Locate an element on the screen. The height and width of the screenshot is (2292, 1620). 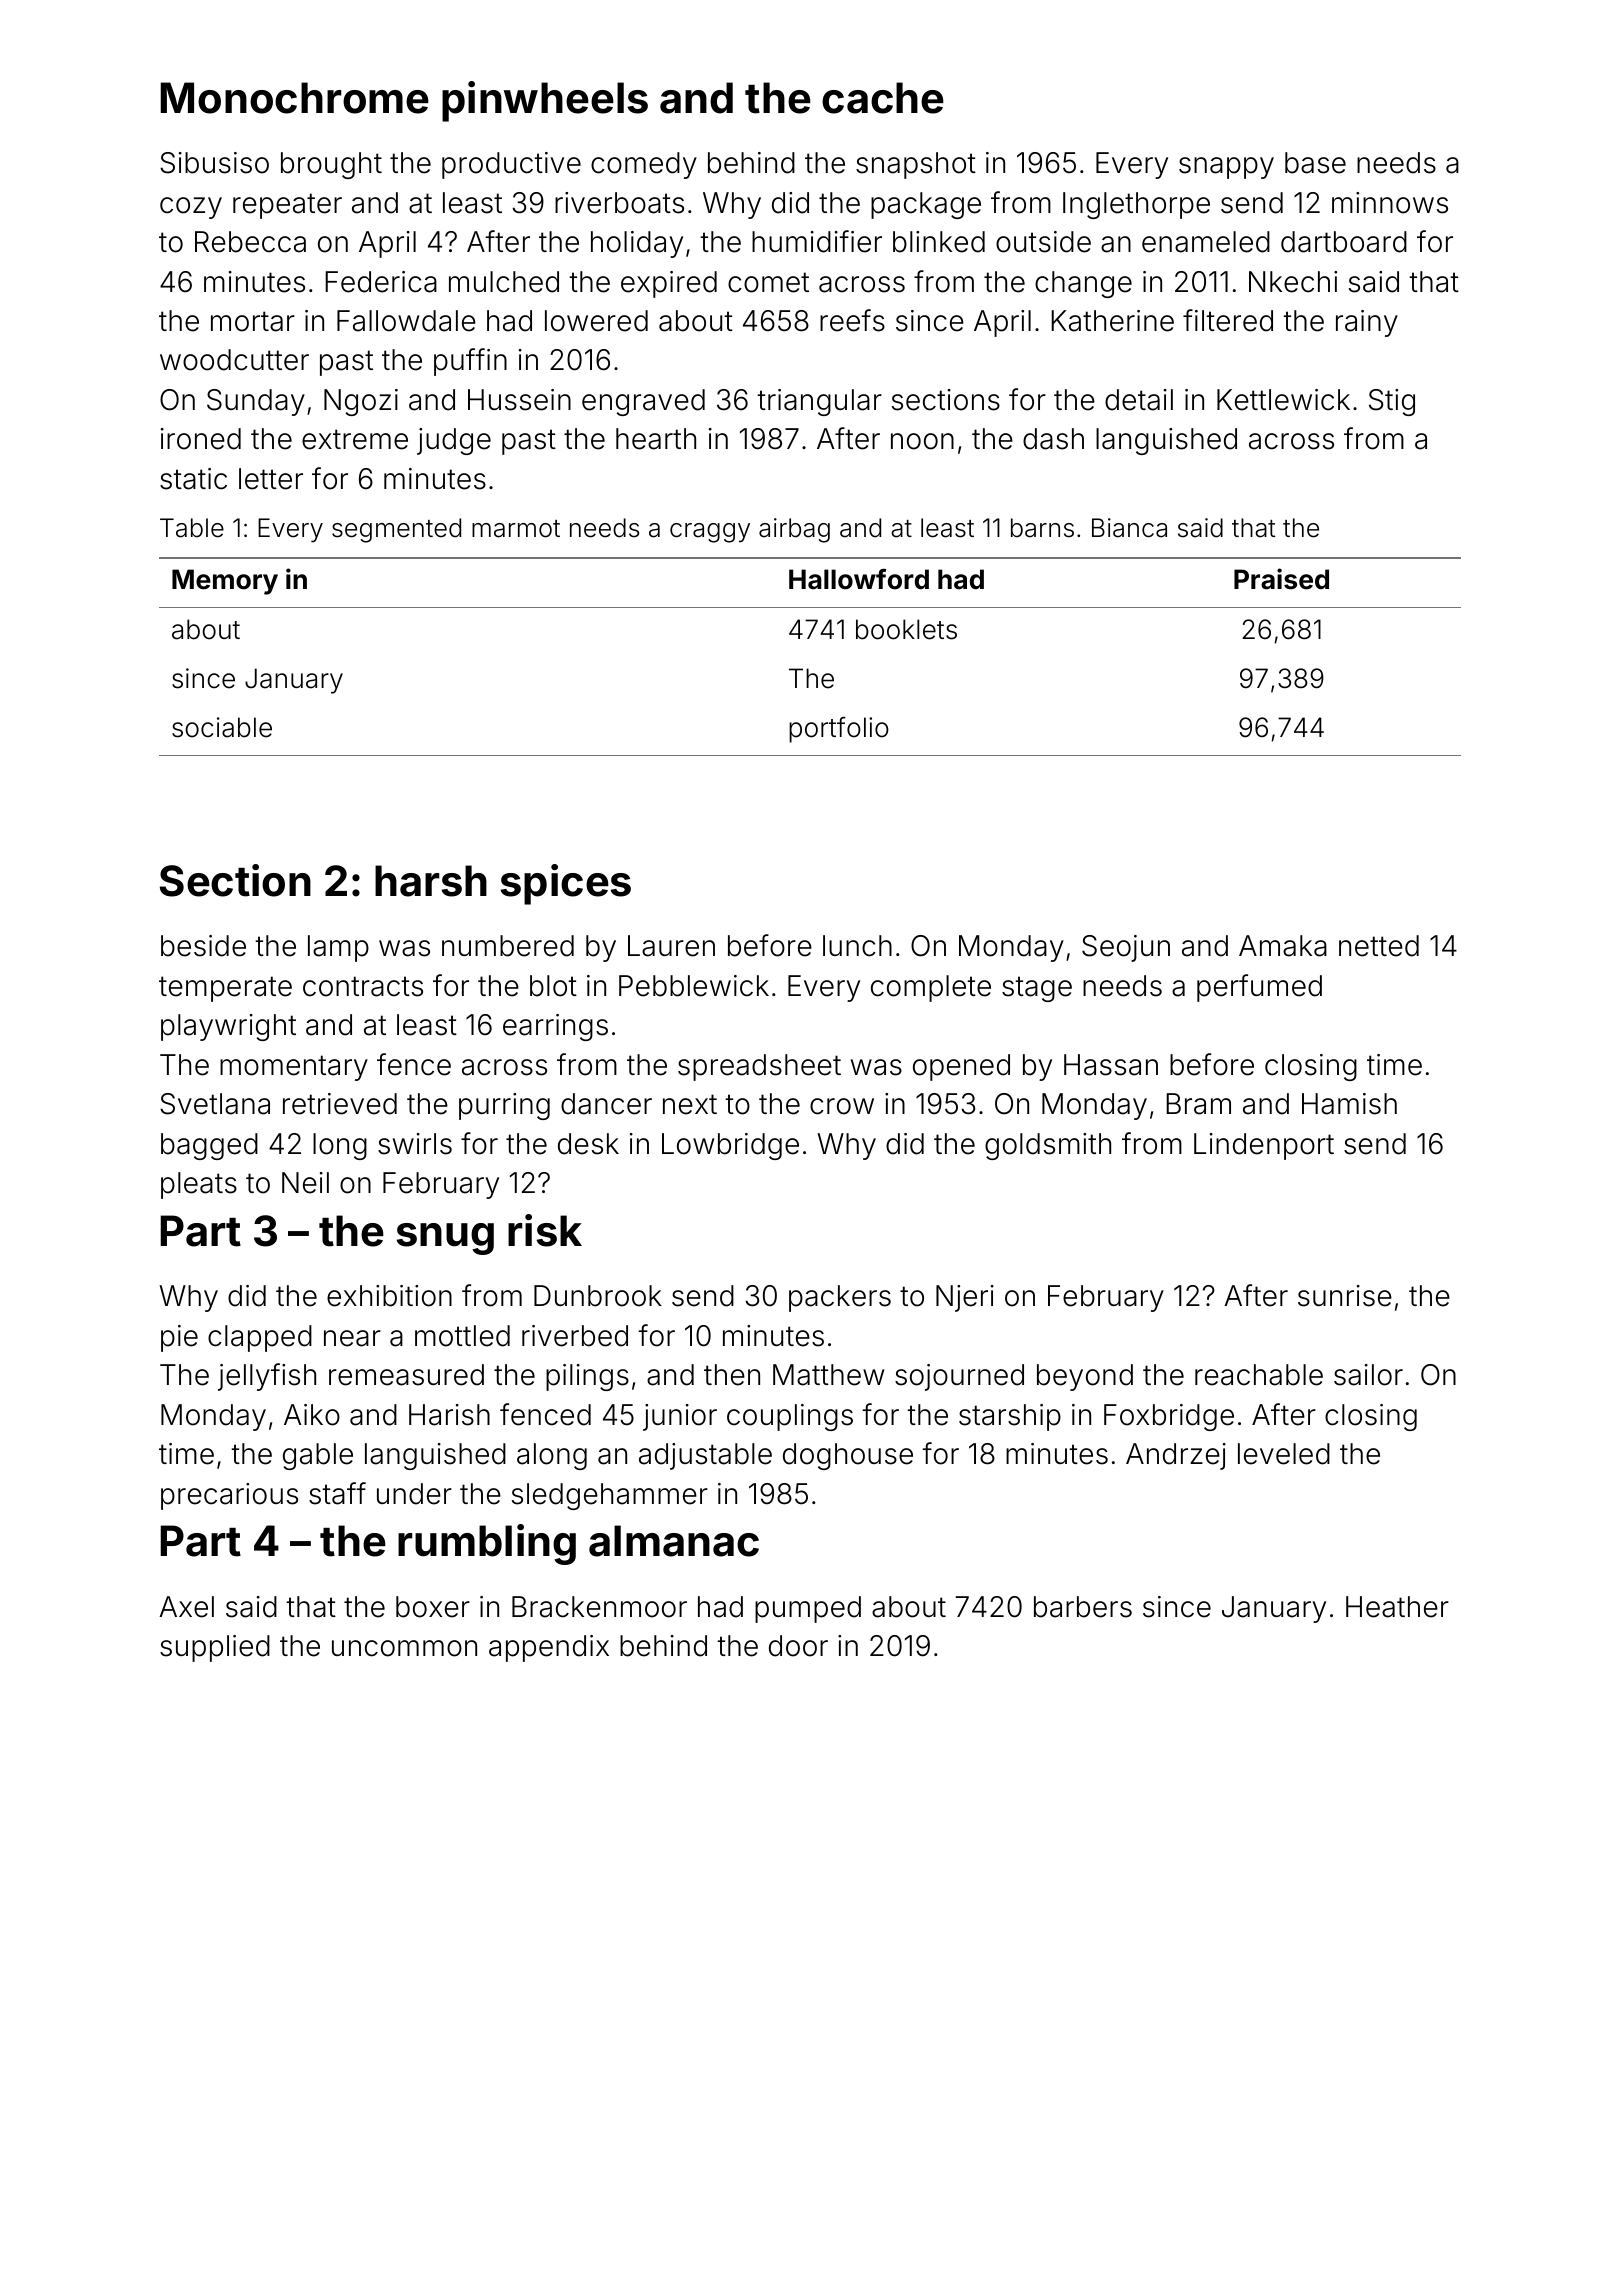
segmented is located at coordinates (396, 530).
